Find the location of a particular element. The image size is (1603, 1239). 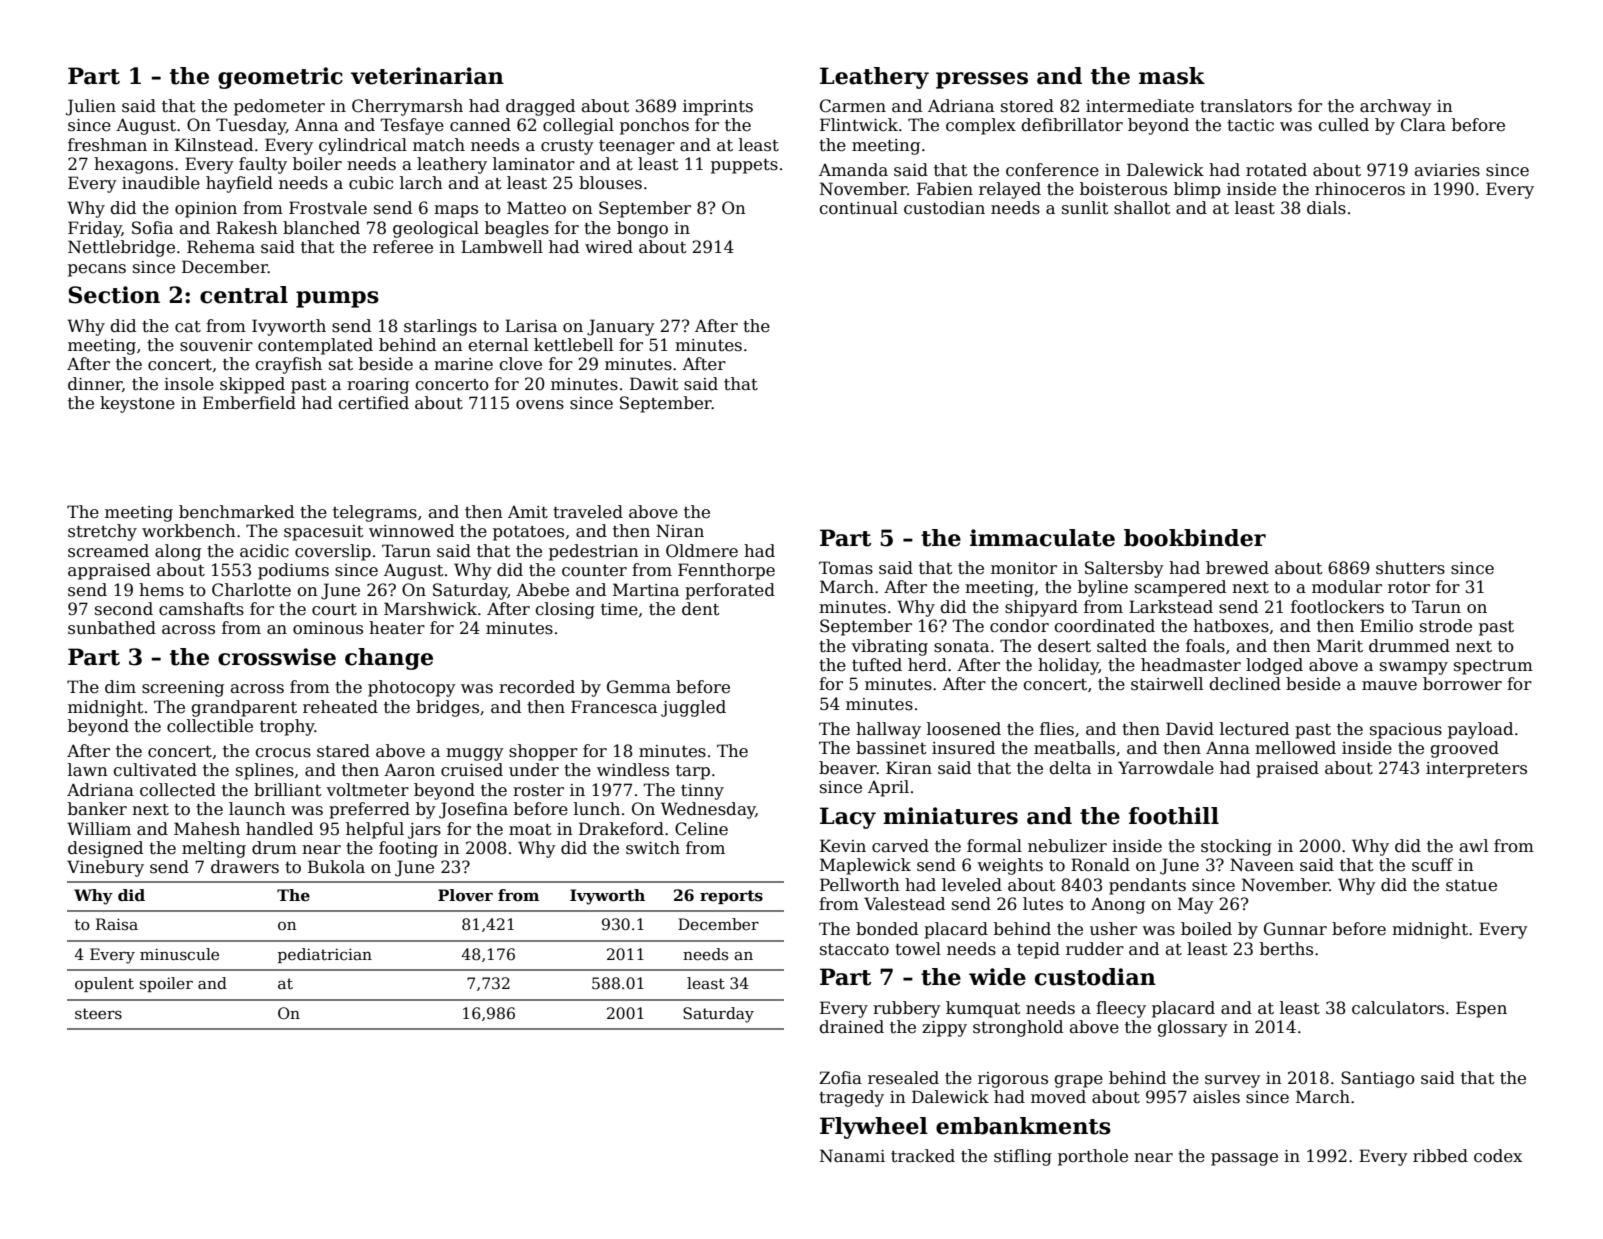

steers is located at coordinates (98, 1014).
